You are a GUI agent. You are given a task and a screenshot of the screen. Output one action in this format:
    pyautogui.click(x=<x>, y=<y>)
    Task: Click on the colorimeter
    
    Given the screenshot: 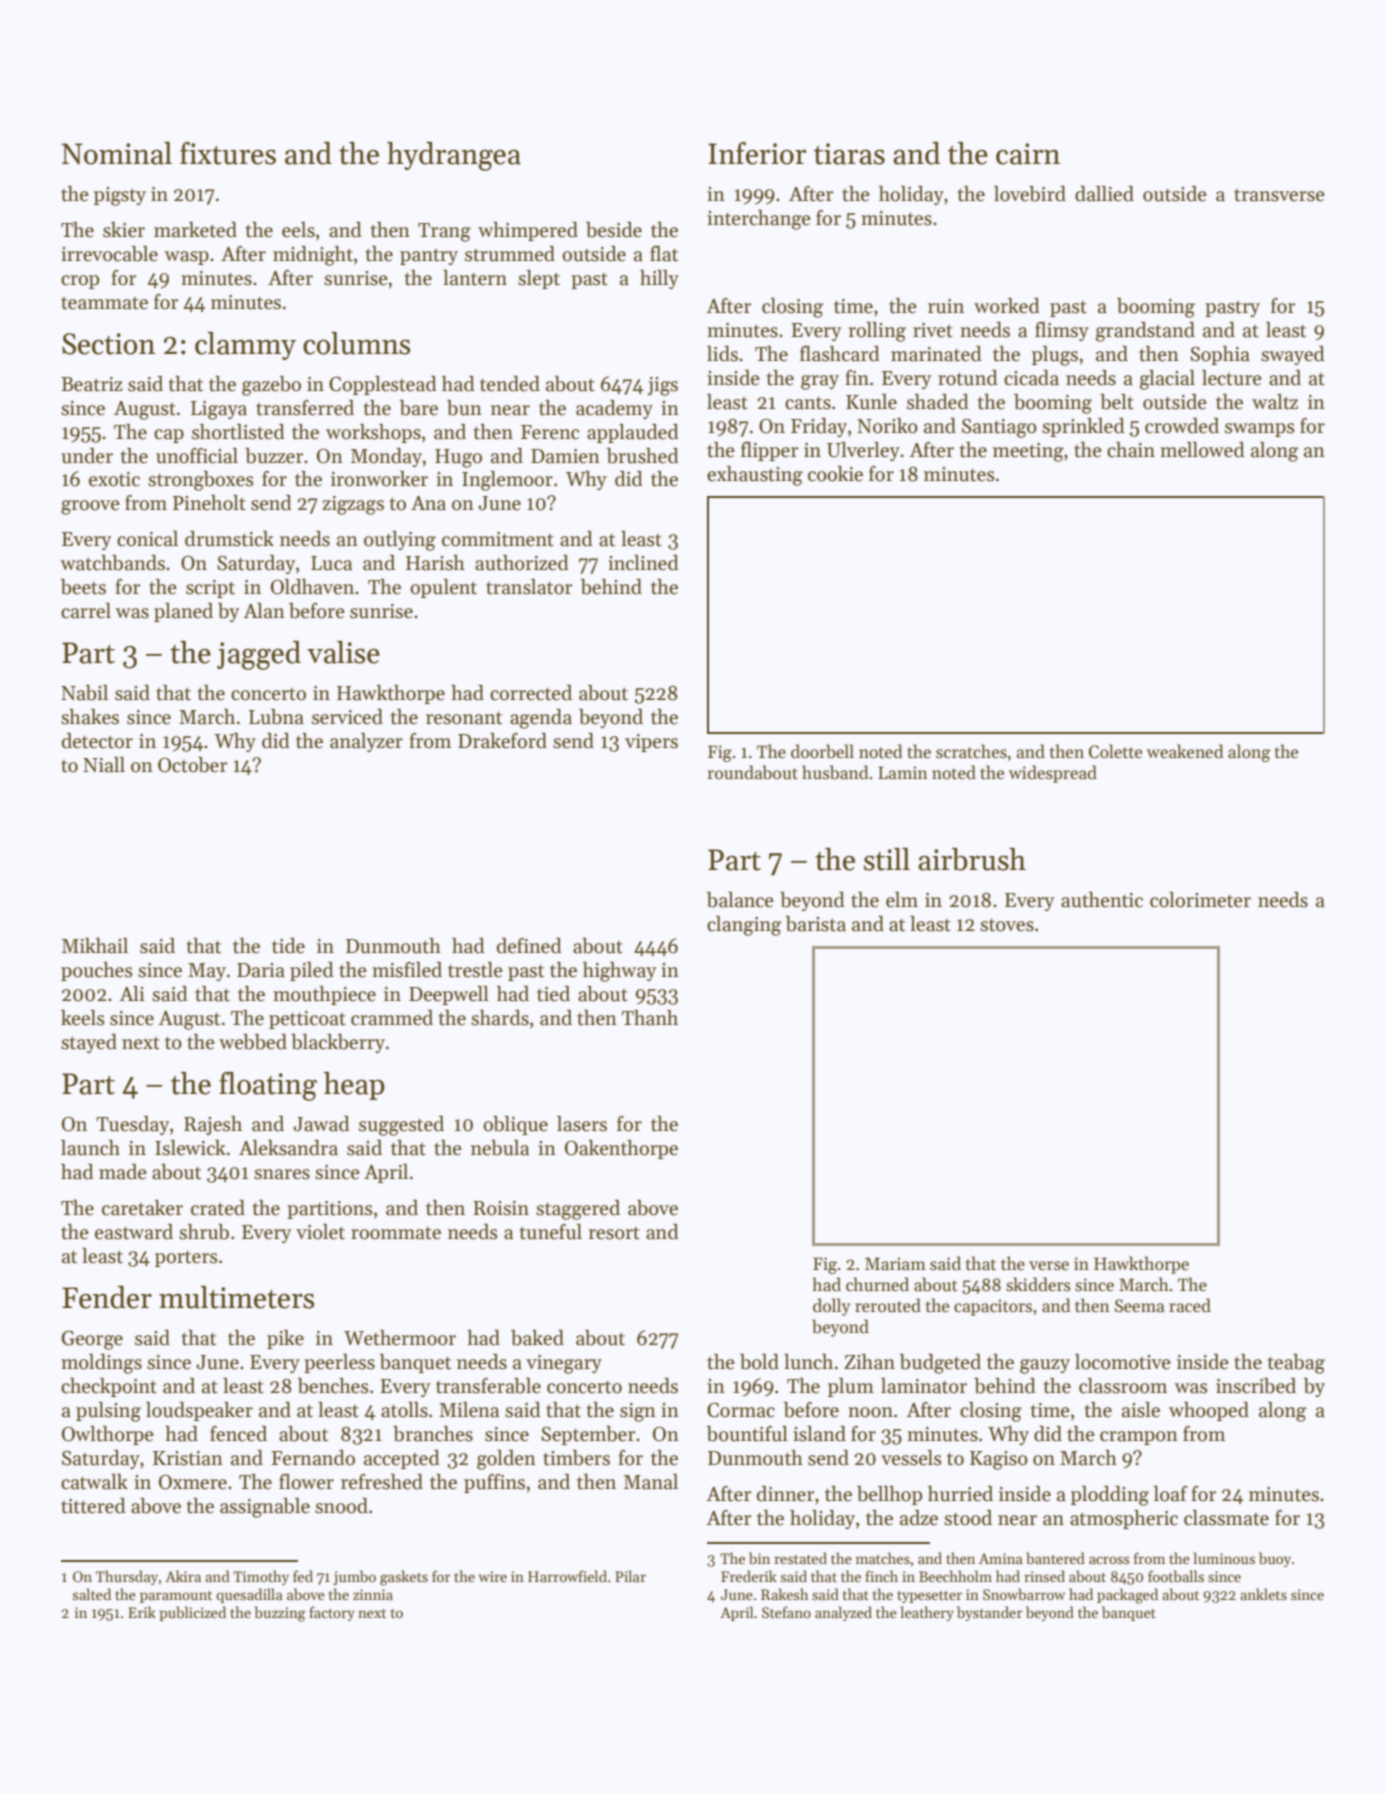 What is the action you would take?
    pyautogui.click(x=1200, y=900)
